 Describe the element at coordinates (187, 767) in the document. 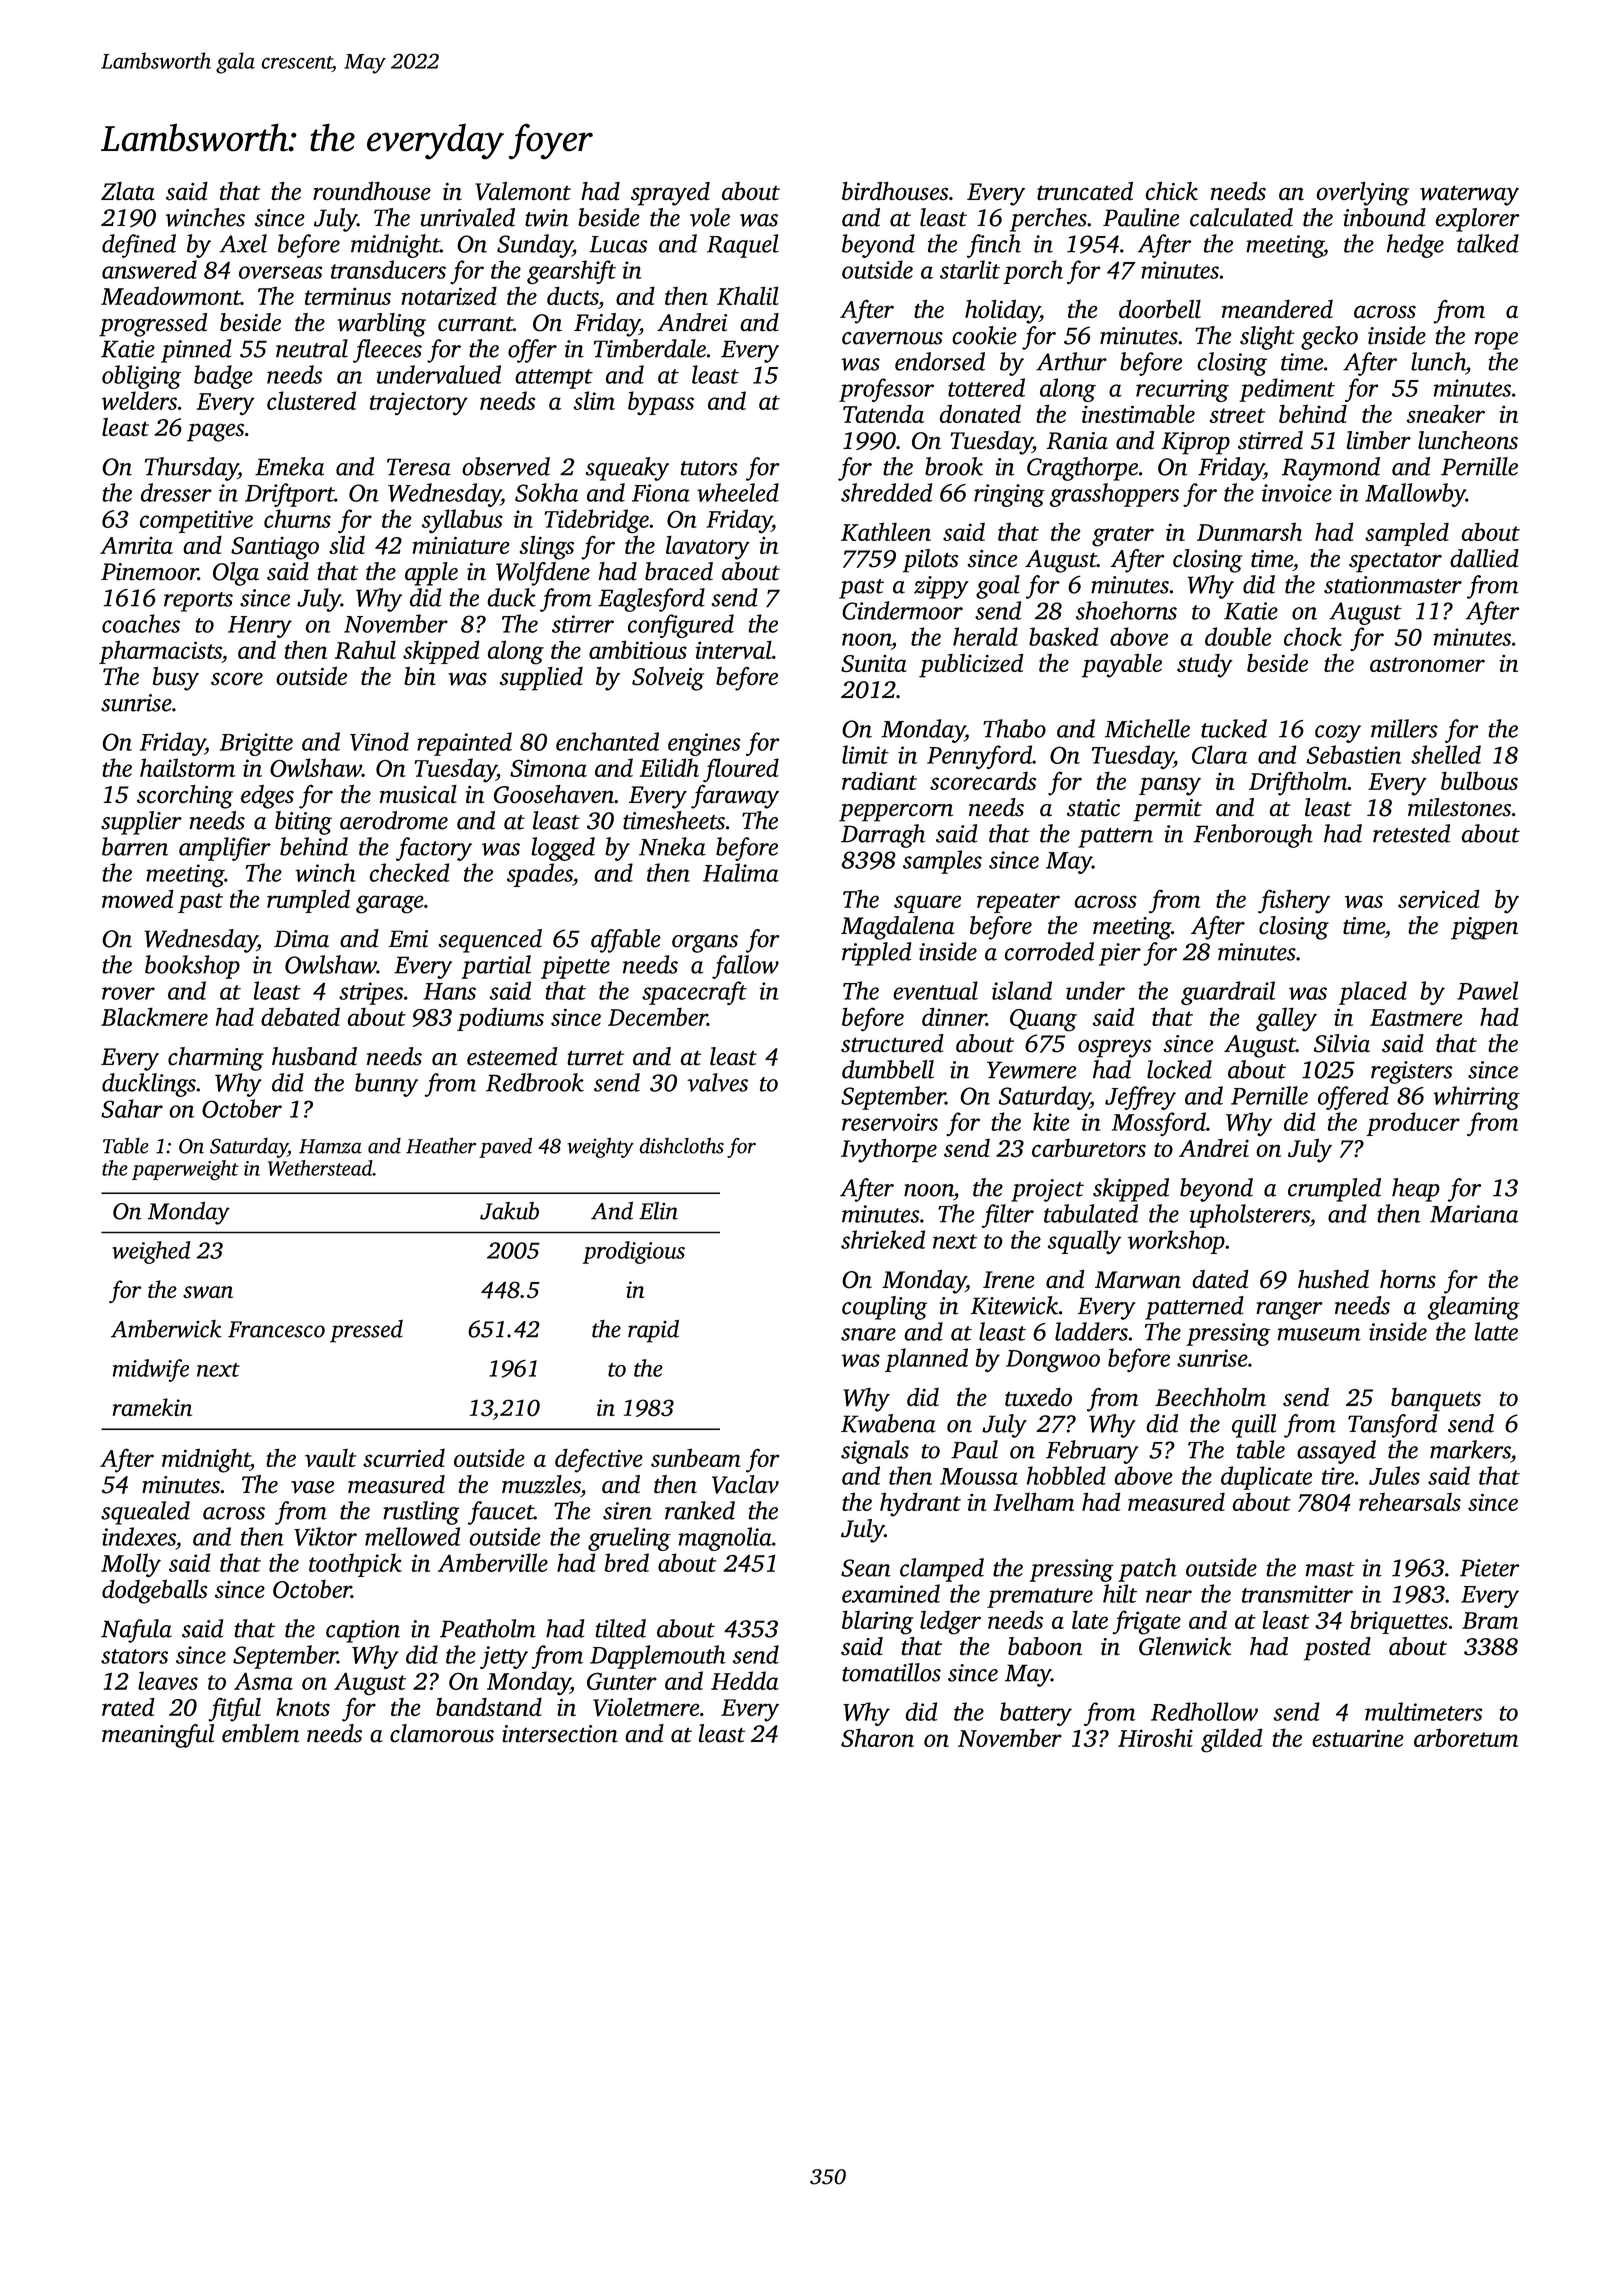

I see `hailstorm` at that location.
